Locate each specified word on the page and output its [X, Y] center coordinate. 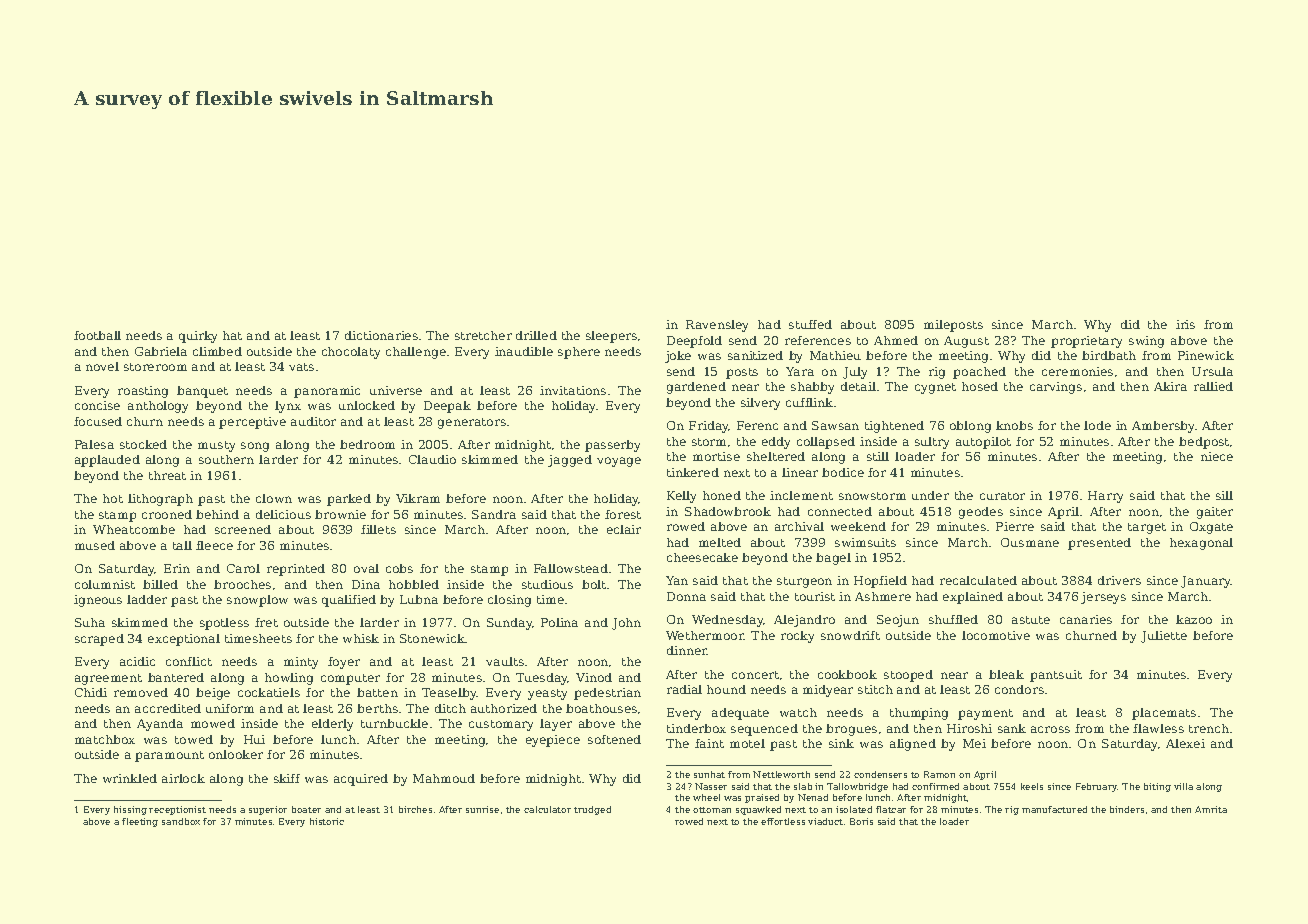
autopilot [983, 443]
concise [97, 405]
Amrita [1211, 809]
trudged [592, 810]
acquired [361, 780]
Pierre [1015, 526]
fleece [214, 545]
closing [509, 601]
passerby [612, 446]
